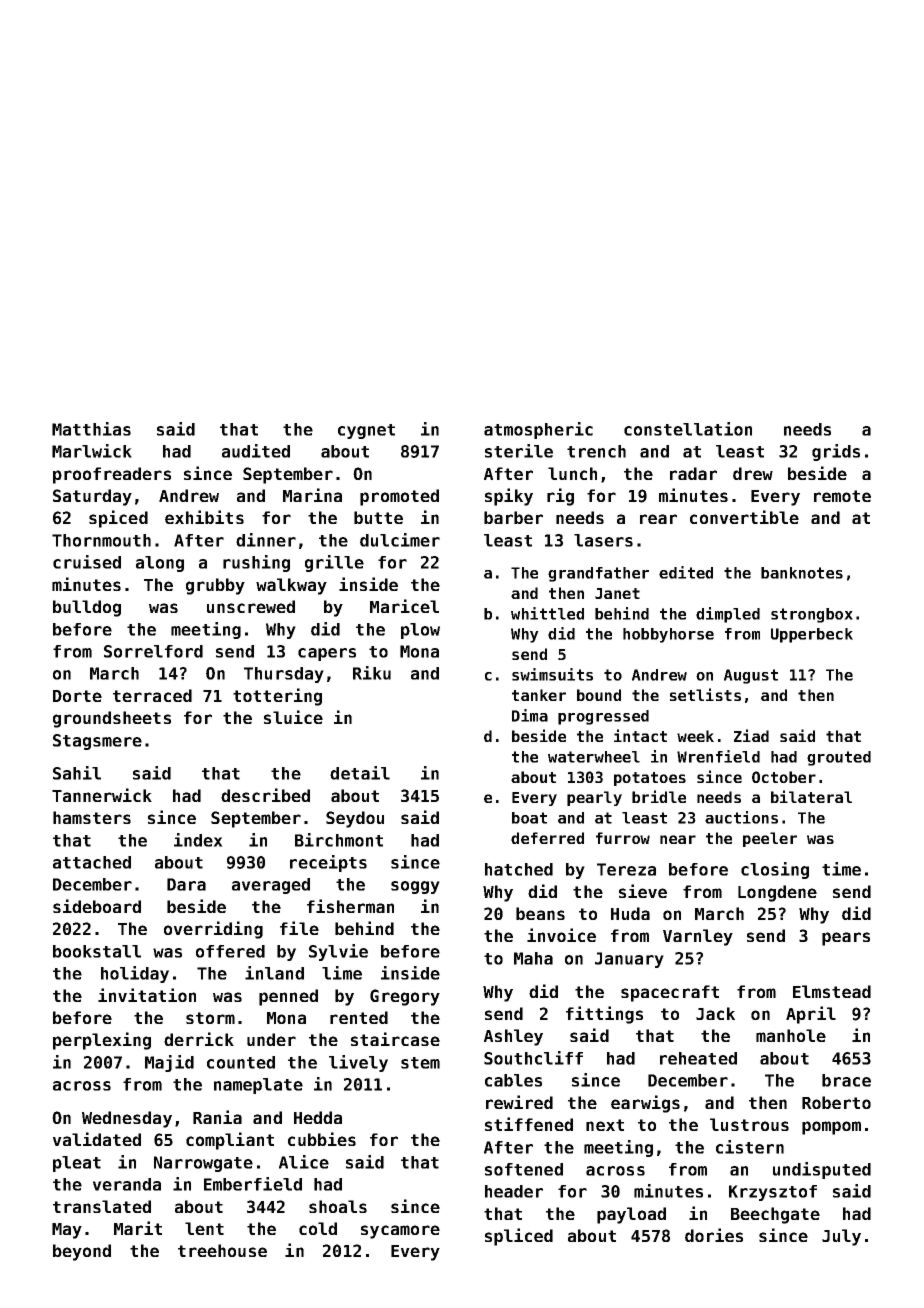  Describe the element at coordinates (836, 452) in the screenshot. I see `grids` at that location.
